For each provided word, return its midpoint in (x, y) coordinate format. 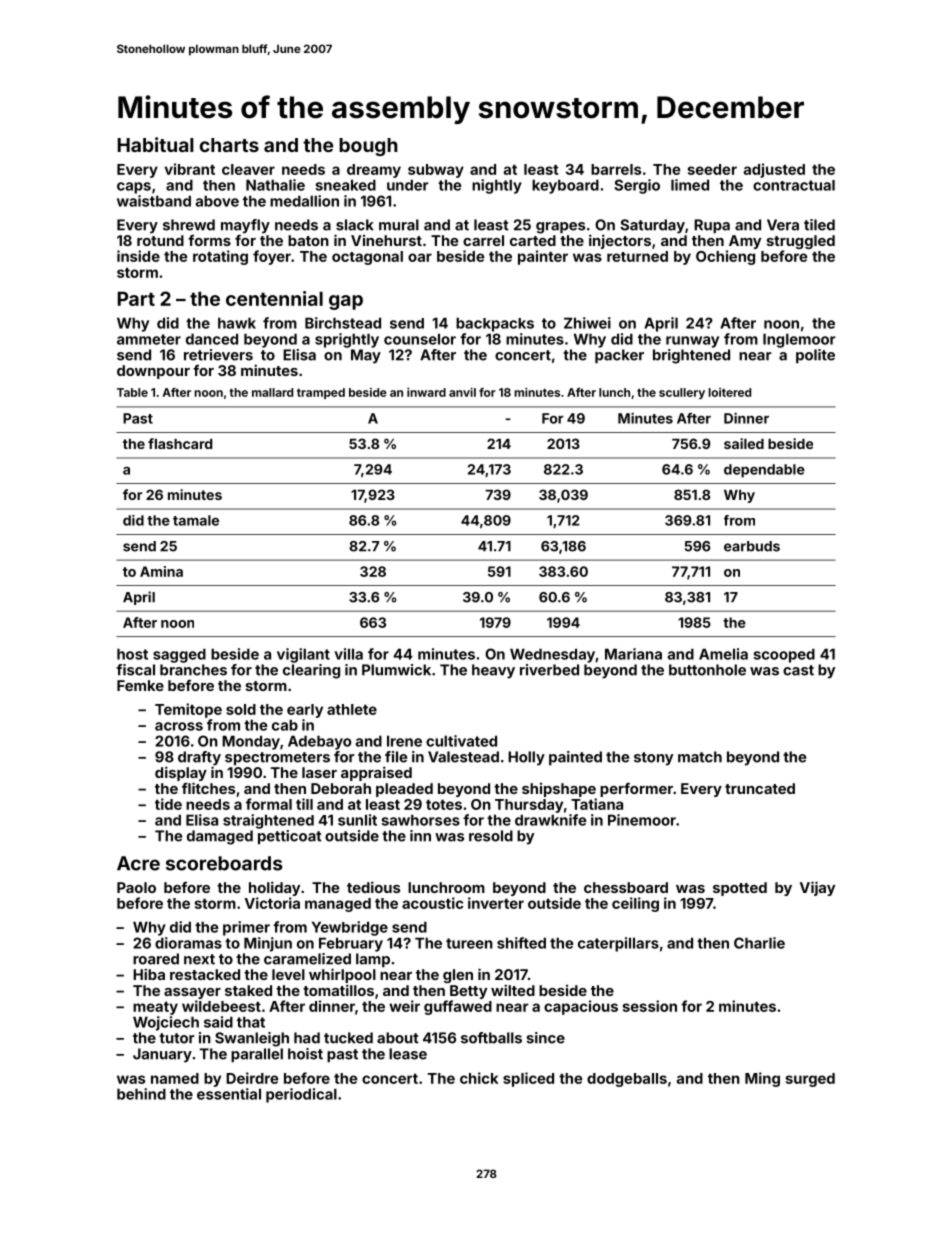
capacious (581, 1007)
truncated (760, 788)
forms (209, 240)
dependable (764, 471)
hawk (237, 323)
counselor (420, 339)
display (181, 773)
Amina (161, 571)
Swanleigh (252, 1039)
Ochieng (725, 257)
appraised (376, 773)
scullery (682, 393)
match (700, 757)
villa (349, 654)
